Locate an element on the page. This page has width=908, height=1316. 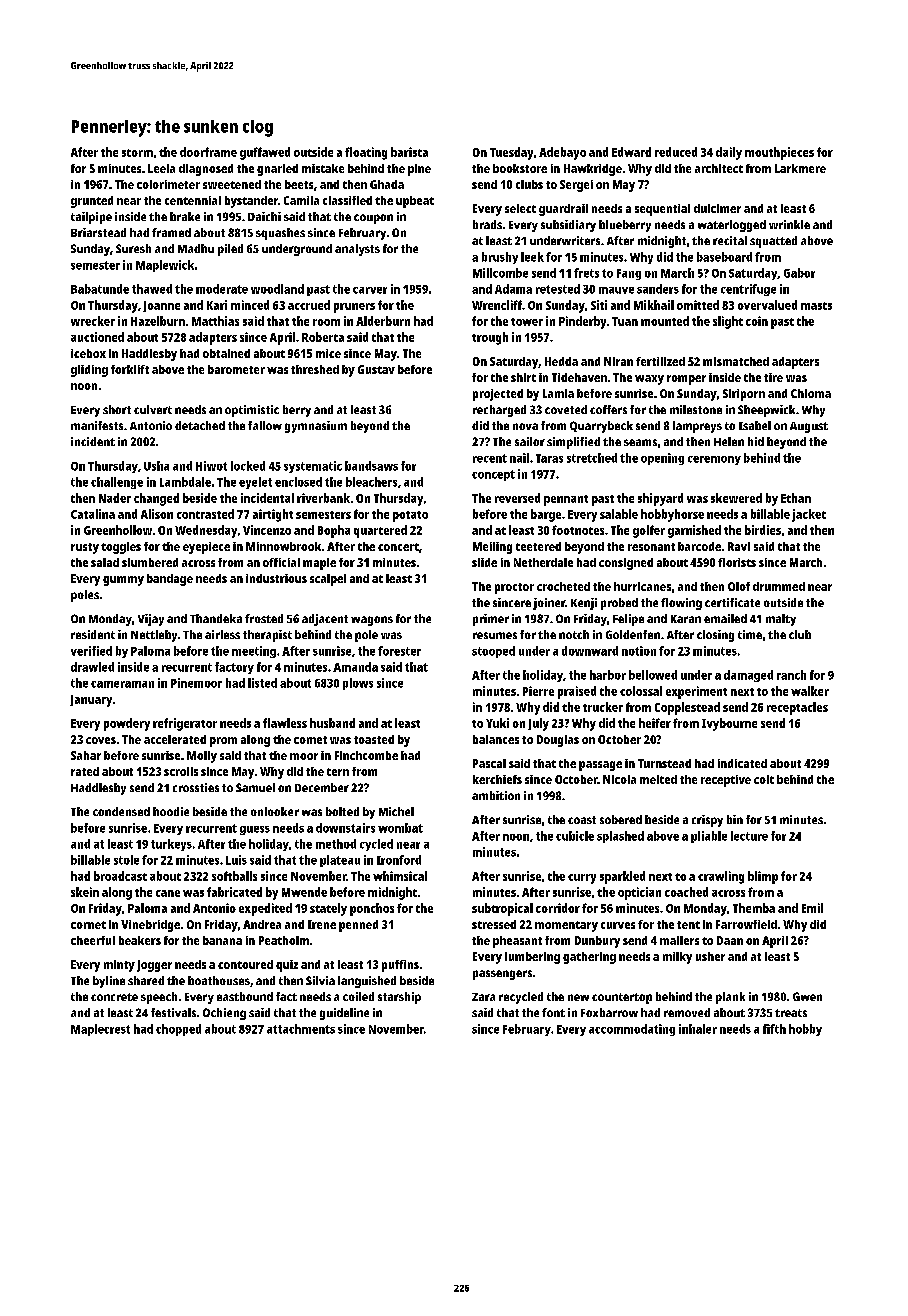
Ironford is located at coordinates (399, 860).
